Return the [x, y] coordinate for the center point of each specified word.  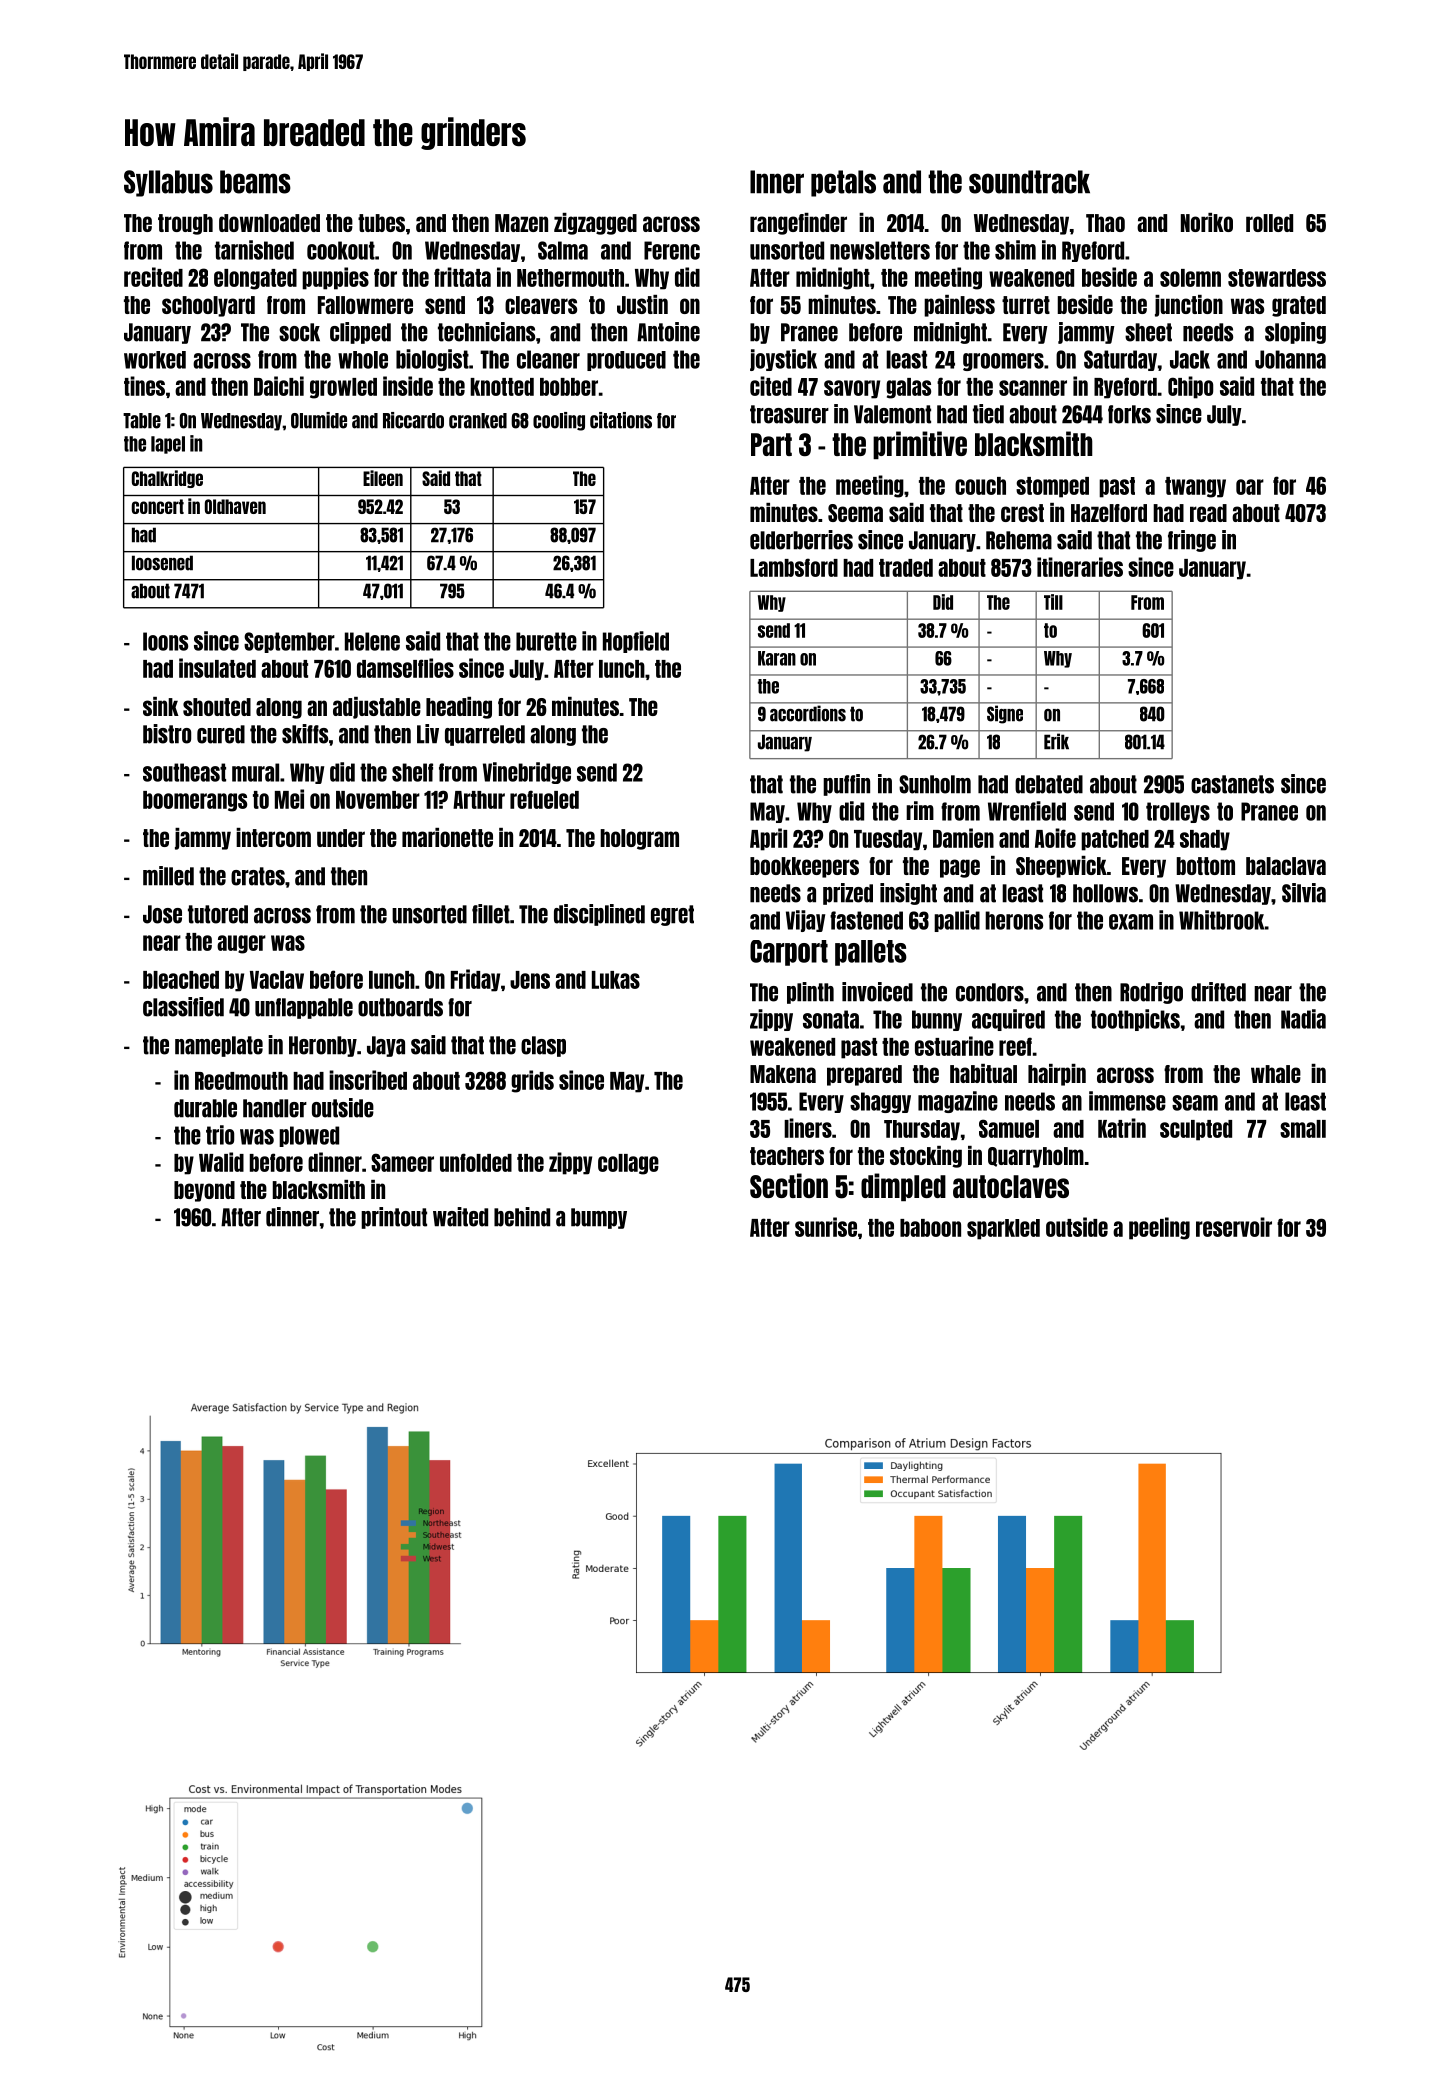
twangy [1195, 487]
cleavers [541, 305]
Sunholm [935, 784]
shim [1015, 250]
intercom [273, 837]
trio [220, 1135]
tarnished [254, 250]
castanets [1232, 784]
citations [621, 420]
